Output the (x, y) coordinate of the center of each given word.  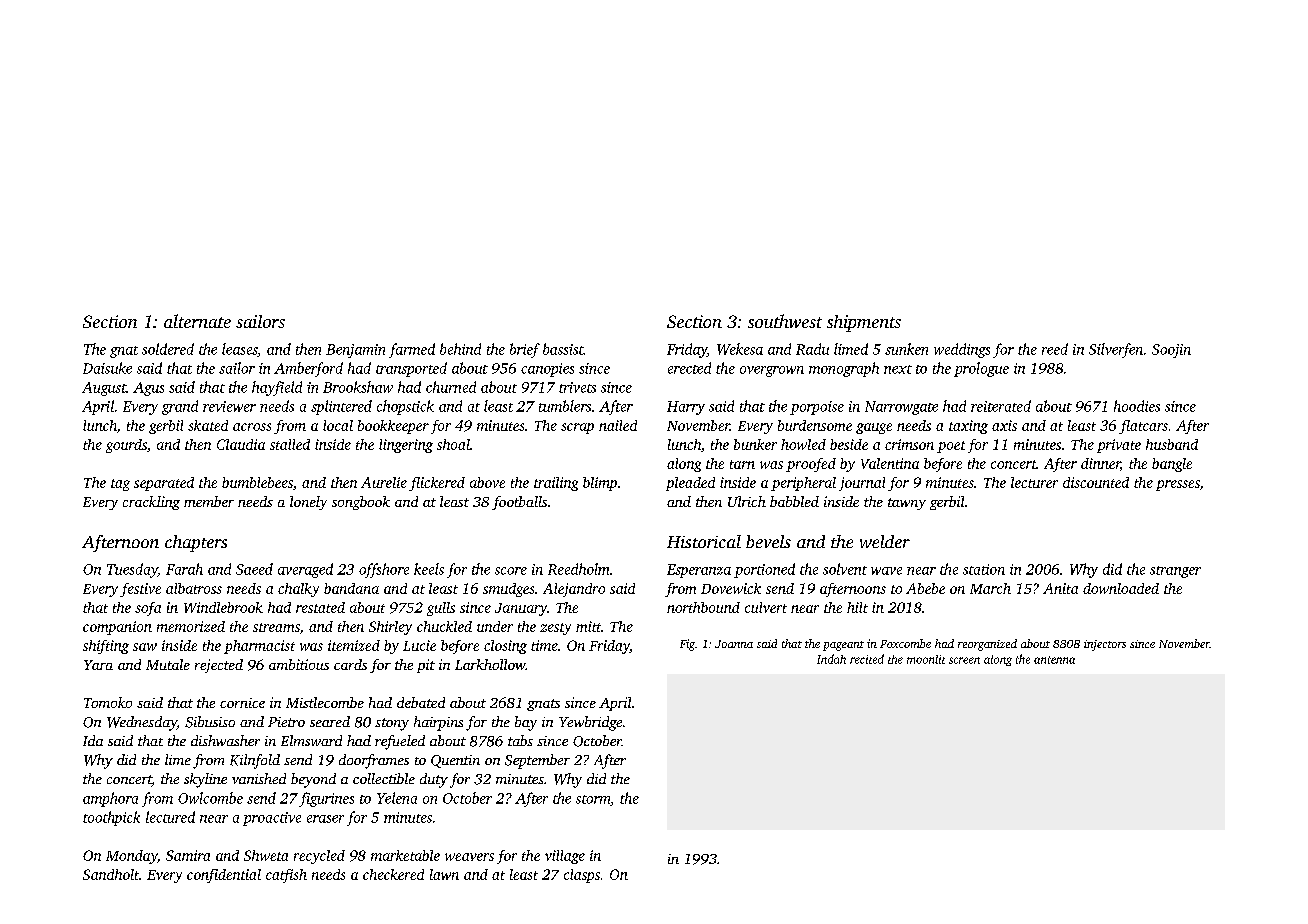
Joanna (734, 644)
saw (145, 647)
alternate (197, 321)
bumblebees (257, 482)
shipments (864, 323)
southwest (785, 321)
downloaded (1121, 588)
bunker (755, 444)
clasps (582, 876)
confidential (224, 876)
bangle (1172, 465)
